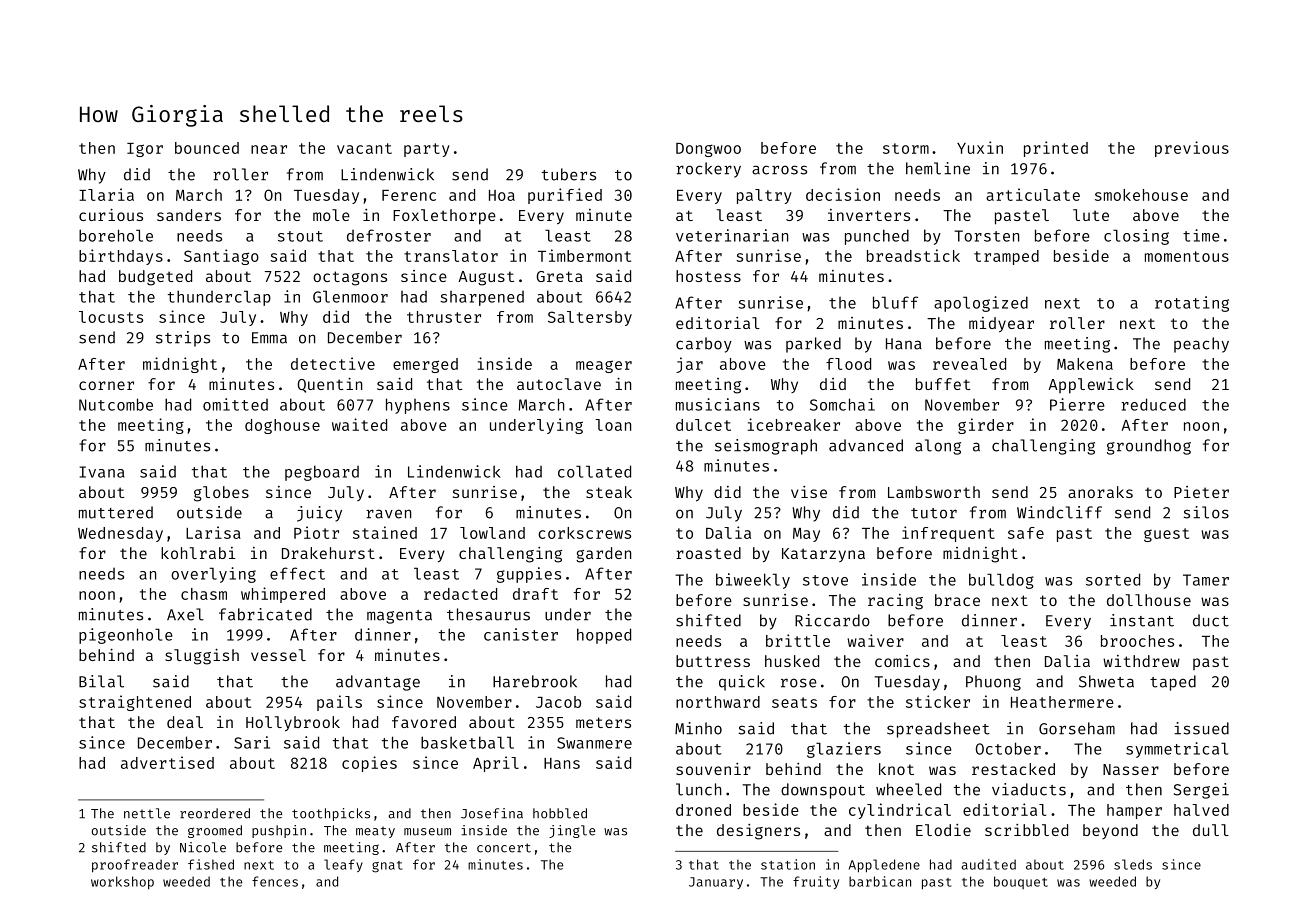  I want to click on effect, so click(297, 573).
